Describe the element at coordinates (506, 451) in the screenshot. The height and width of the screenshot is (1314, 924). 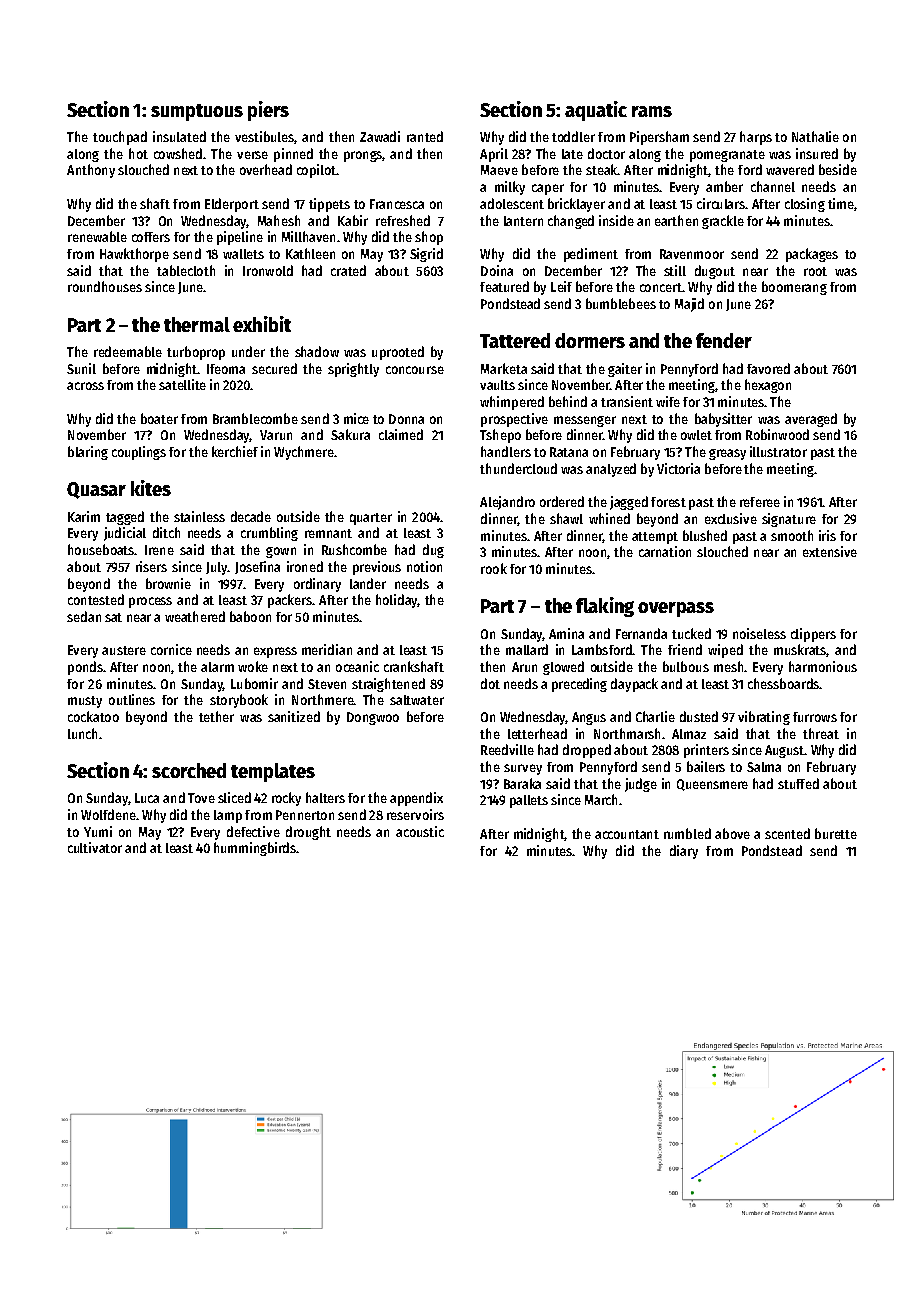
I see `handlers` at that location.
